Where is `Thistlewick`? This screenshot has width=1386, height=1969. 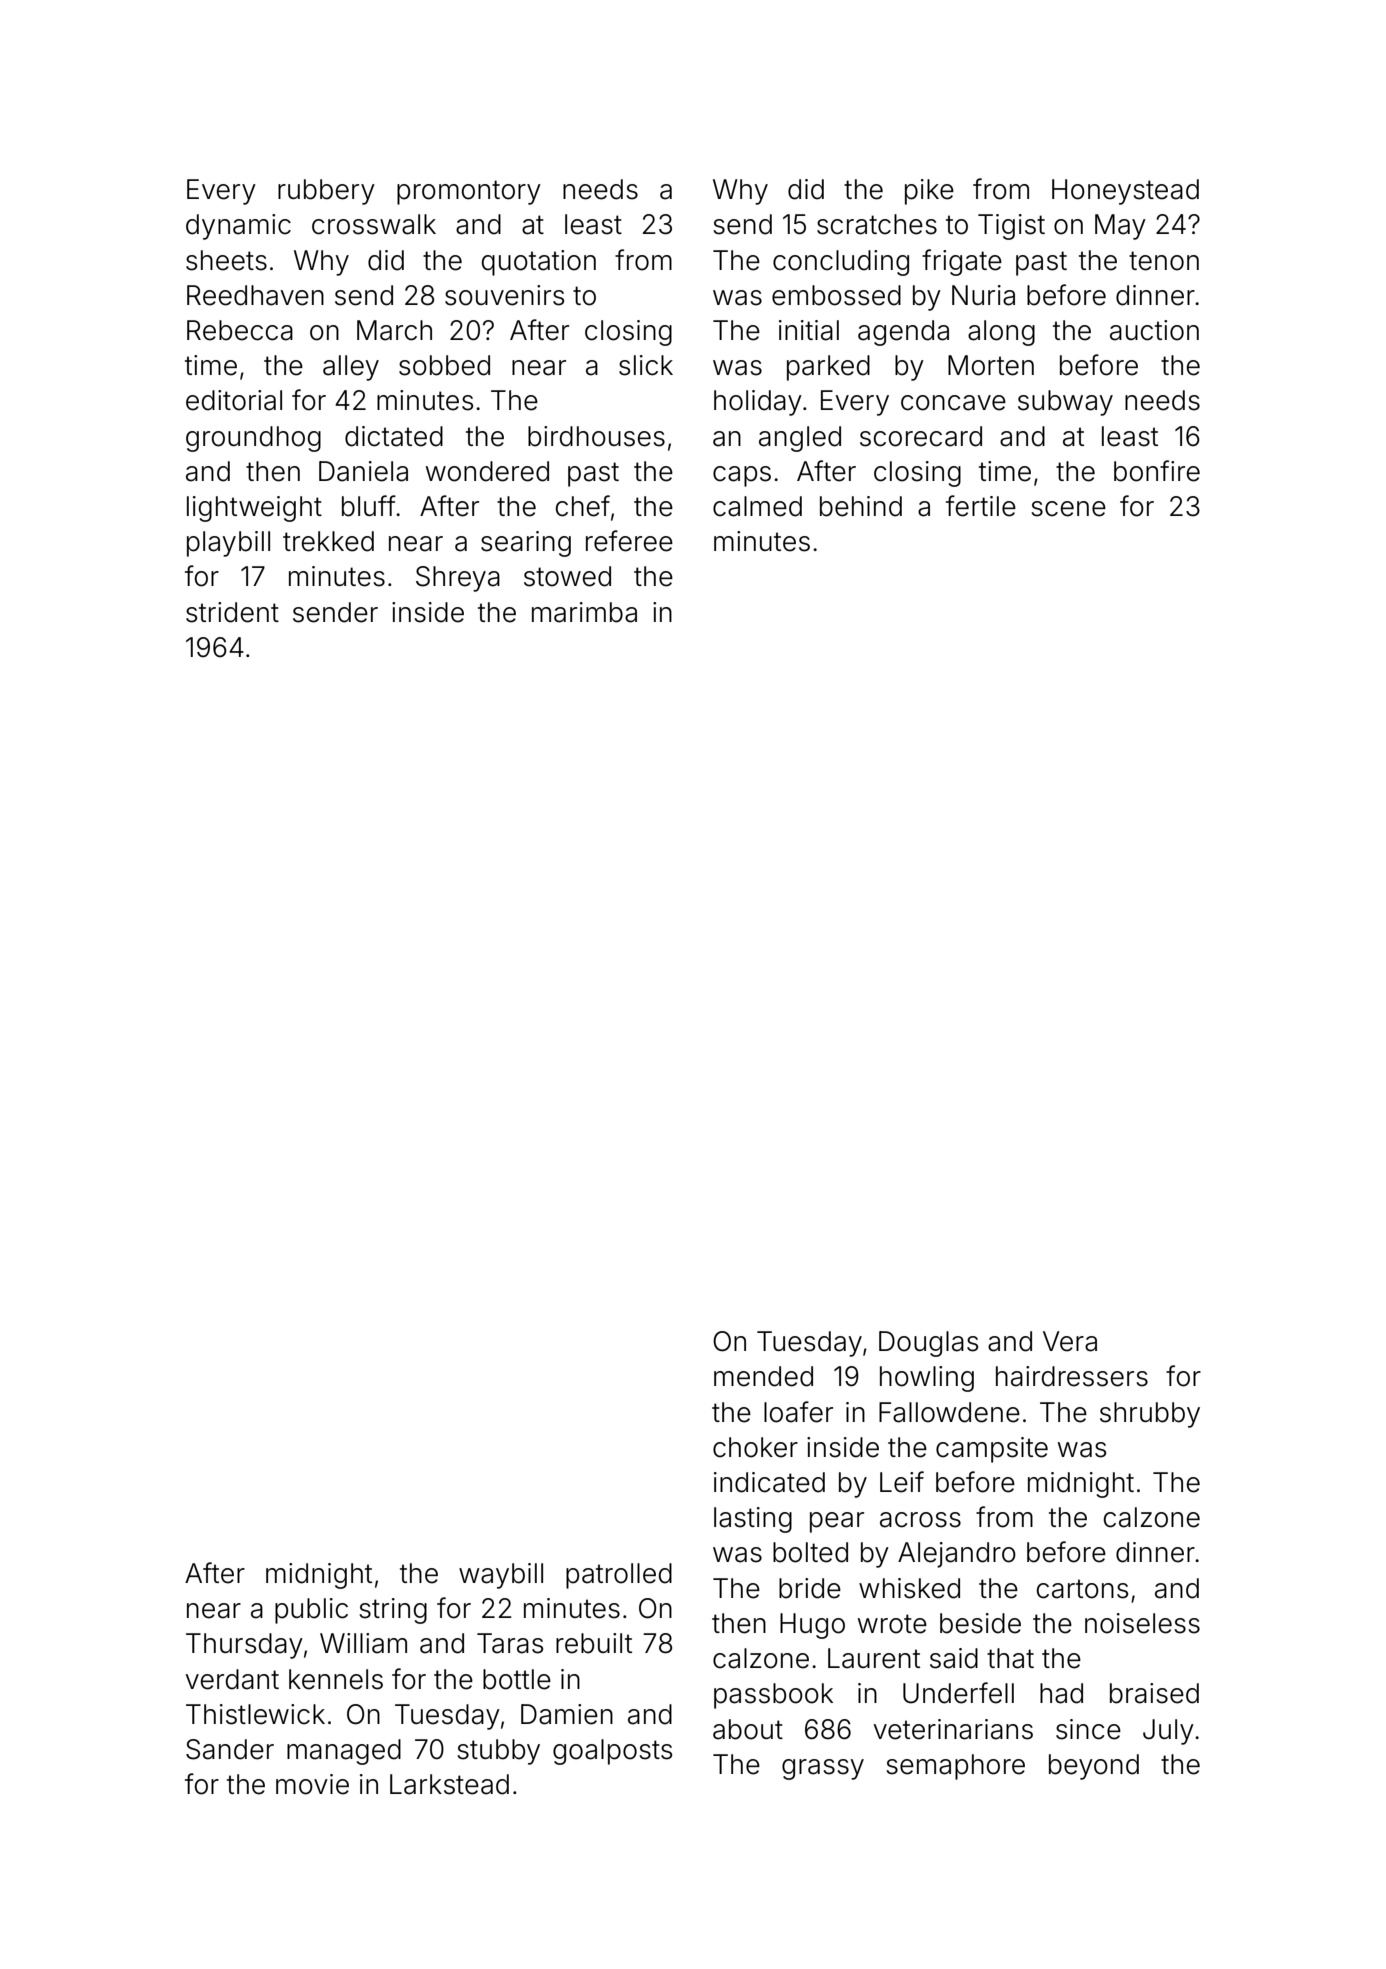 Thistlewick is located at coordinates (255, 1714).
